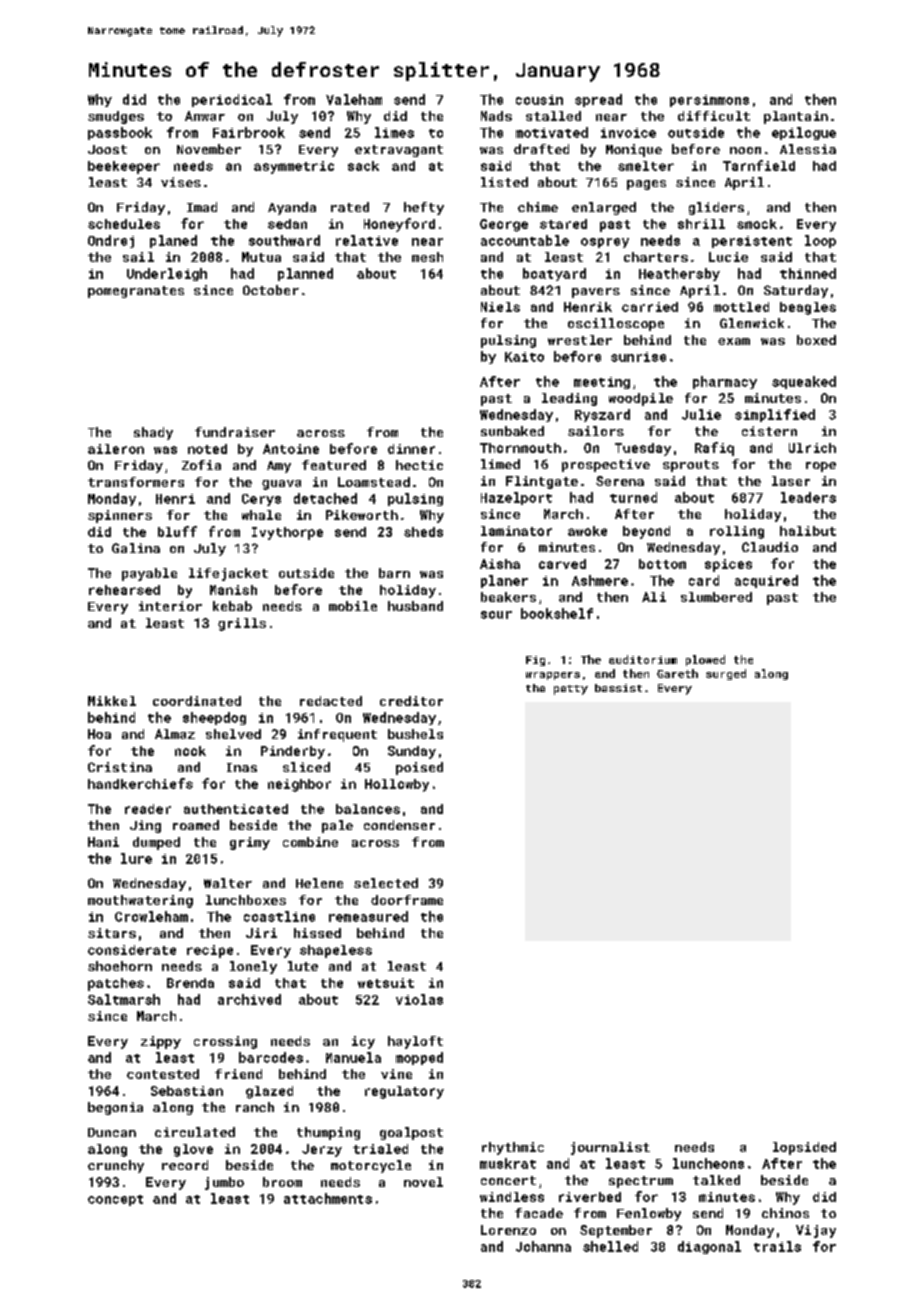  Describe the element at coordinates (175, 734) in the screenshot. I see `Almaz` at that location.
